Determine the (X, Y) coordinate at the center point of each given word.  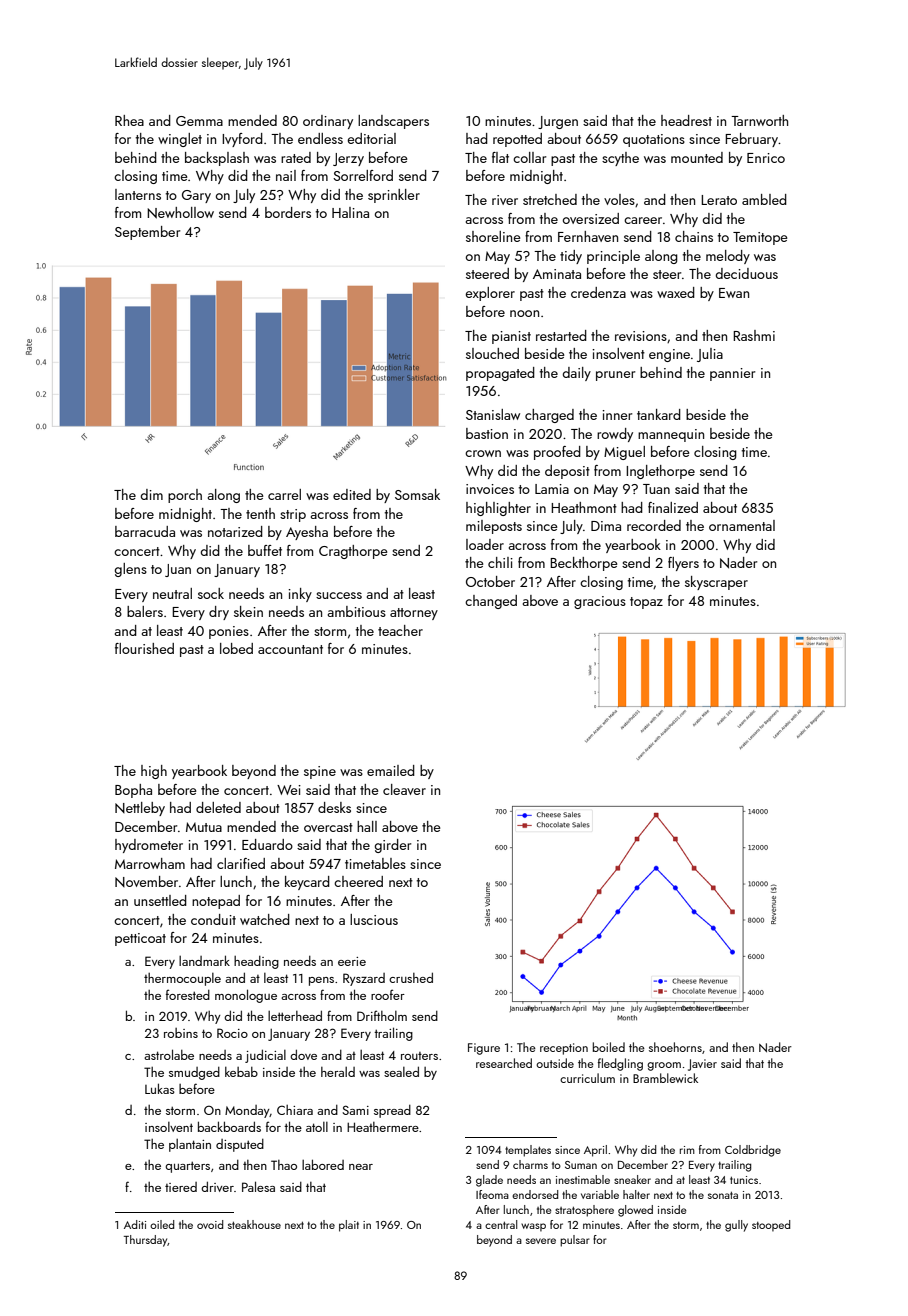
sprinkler (394, 196)
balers (145, 611)
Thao (284, 1165)
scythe (620, 159)
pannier (732, 374)
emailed (391, 770)
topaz (646, 603)
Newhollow (180, 213)
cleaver (404, 789)
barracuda (145, 531)
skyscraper (716, 583)
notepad (216, 902)
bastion (487, 433)
